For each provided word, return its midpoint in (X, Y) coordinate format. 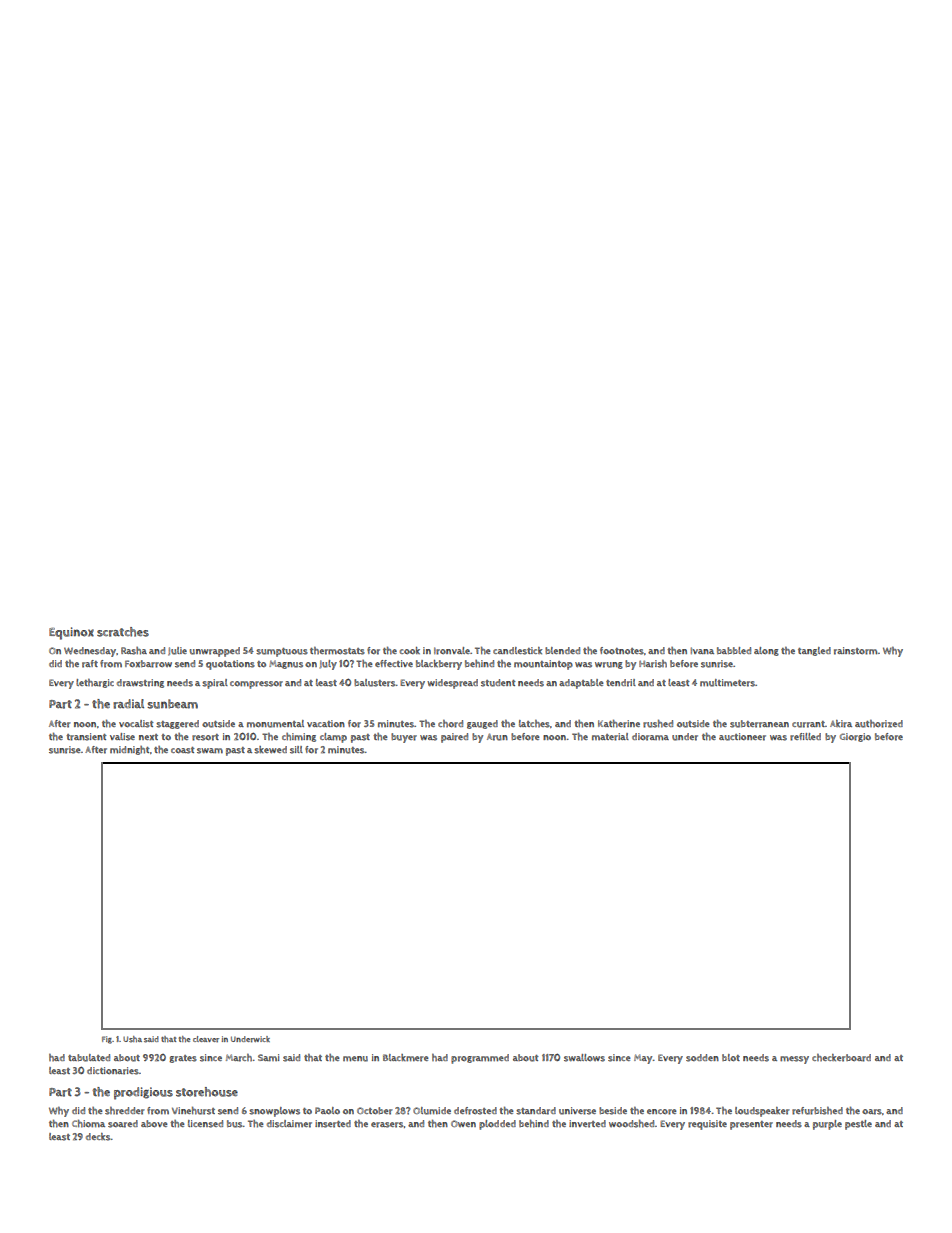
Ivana (702, 650)
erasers (387, 1125)
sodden (702, 1058)
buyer (404, 738)
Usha (132, 1039)
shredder (125, 1111)
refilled (805, 737)
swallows (584, 1058)
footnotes (622, 651)
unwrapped (215, 652)
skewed (270, 750)
